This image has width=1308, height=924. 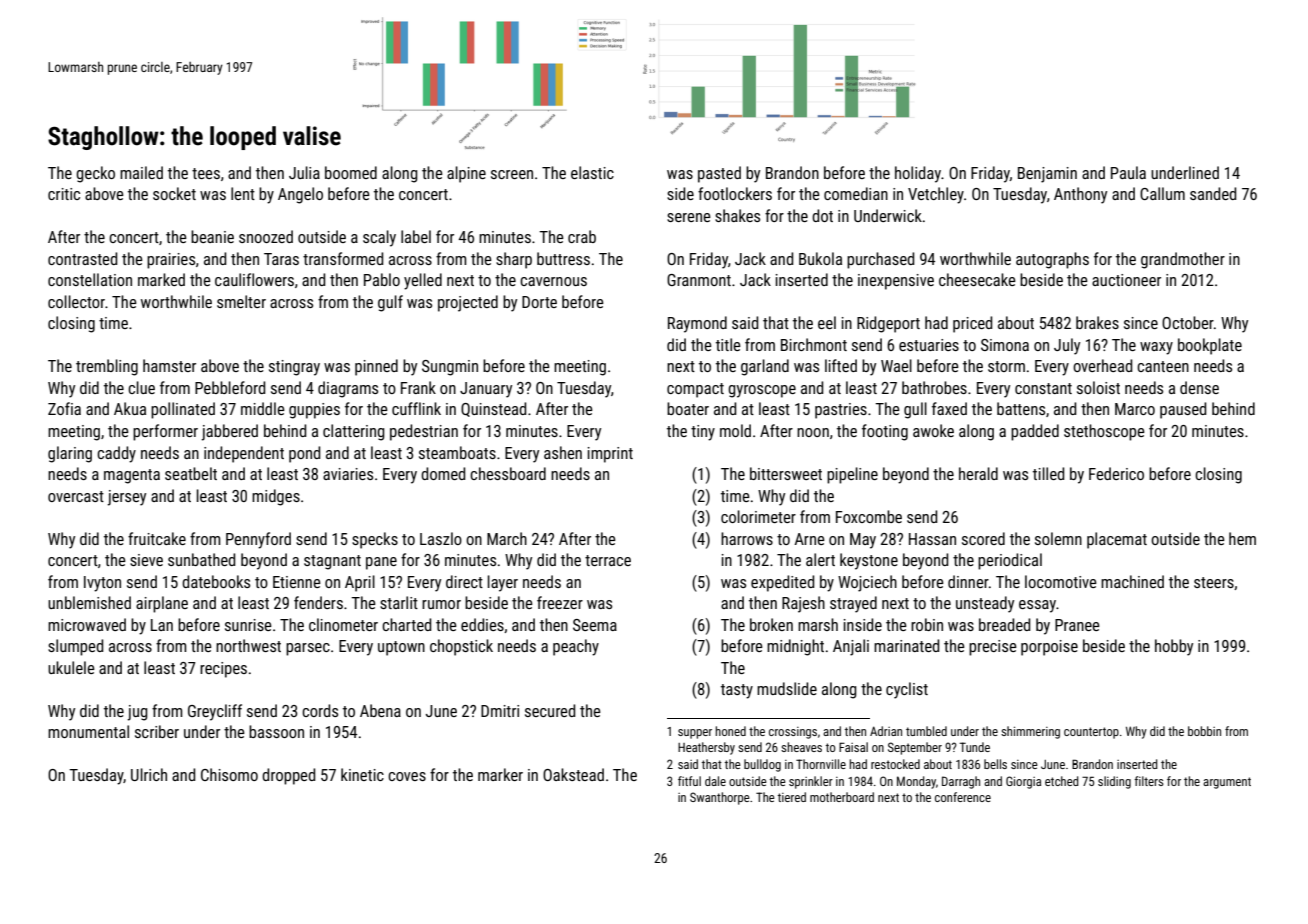 What do you see at coordinates (820, 258) in the image?
I see `Bukola` at bounding box center [820, 258].
